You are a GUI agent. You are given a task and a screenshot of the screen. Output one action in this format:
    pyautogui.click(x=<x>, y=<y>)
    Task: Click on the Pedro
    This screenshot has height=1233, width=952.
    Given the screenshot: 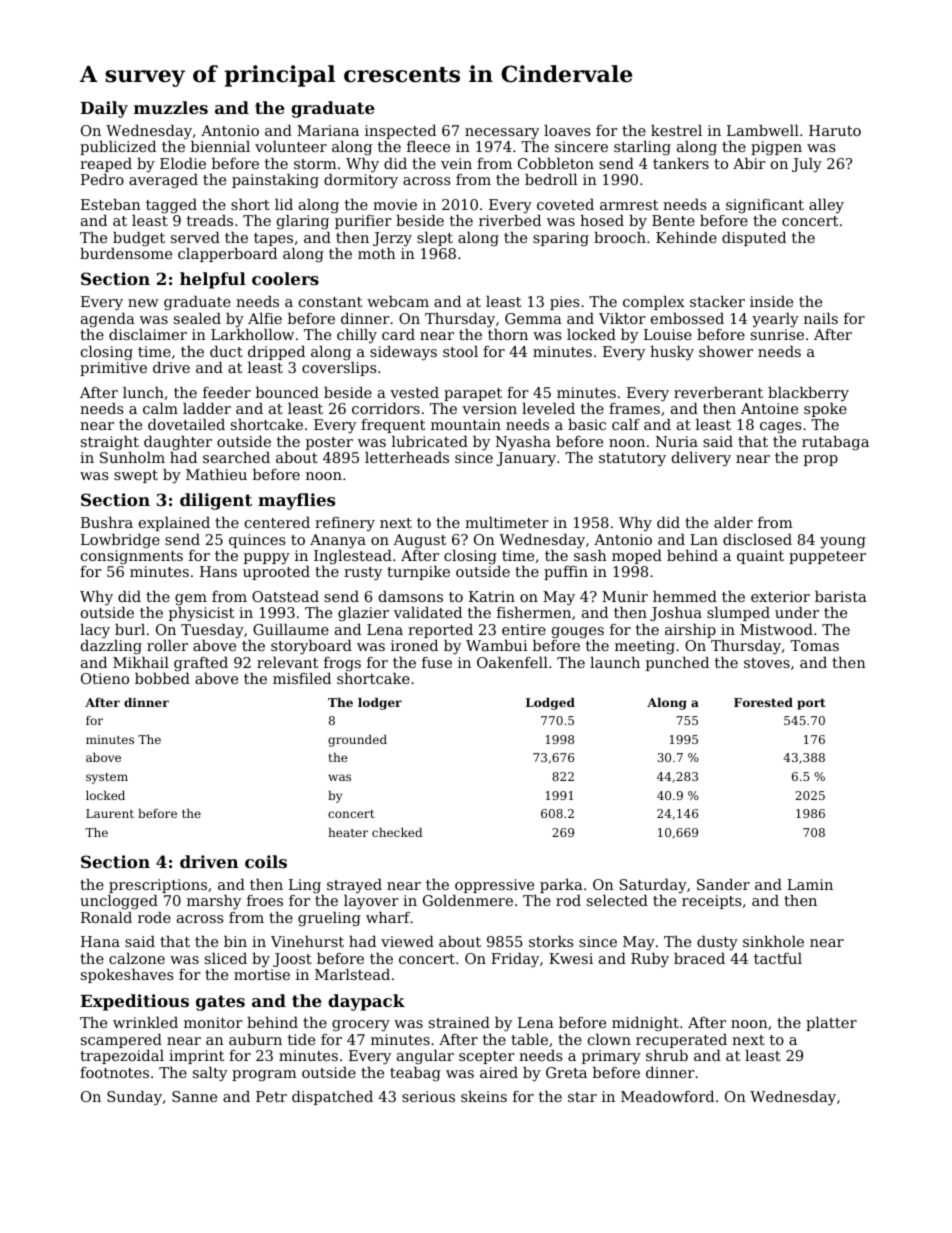 What is the action you would take?
    pyautogui.click(x=102, y=179)
